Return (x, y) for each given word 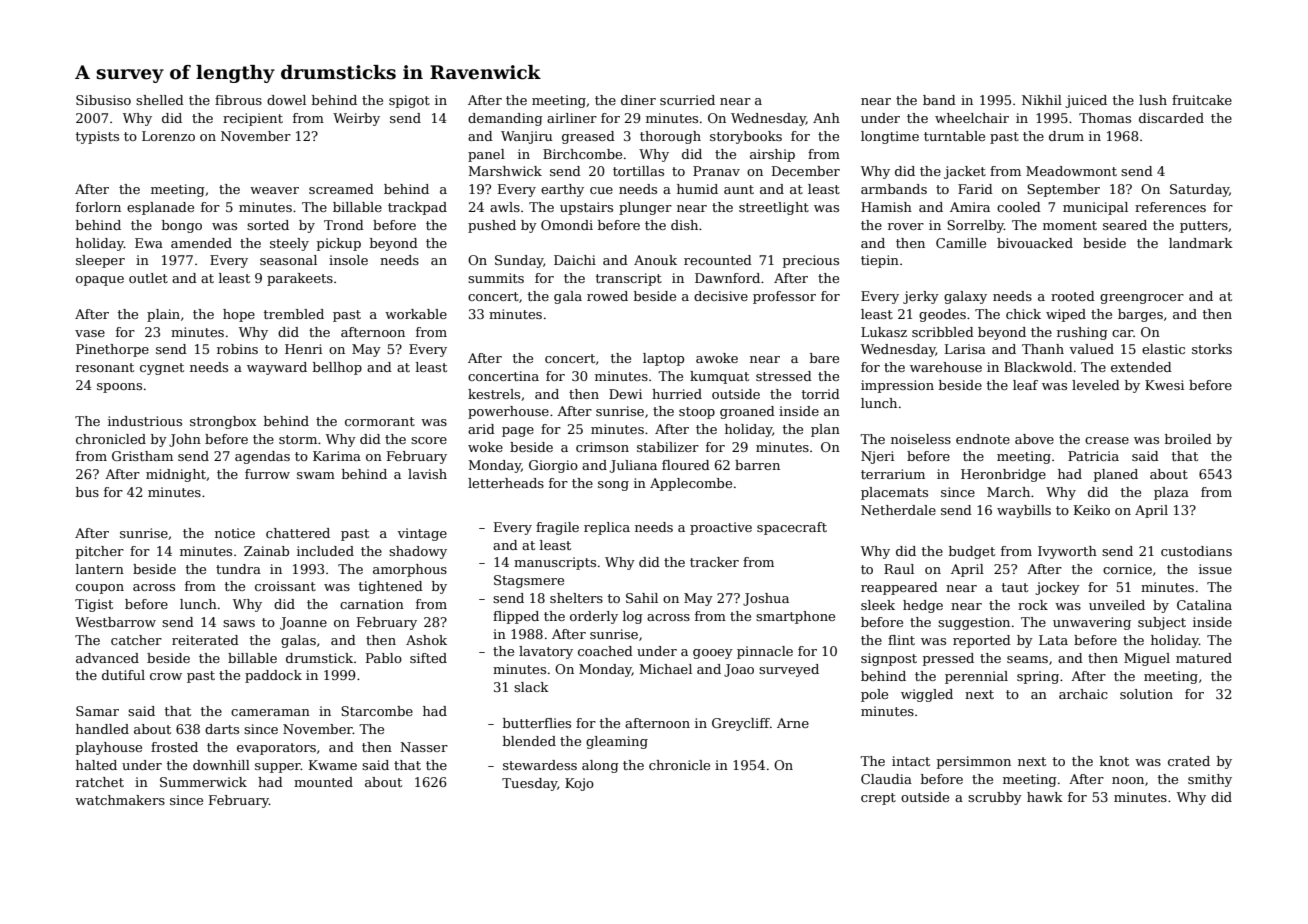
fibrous (238, 100)
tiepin (880, 261)
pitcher (100, 552)
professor (784, 297)
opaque (100, 281)
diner (638, 100)
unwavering (1092, 623)
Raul (899, 569)
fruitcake (1202, 100)
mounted (323, 782)
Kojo (579, 784)
